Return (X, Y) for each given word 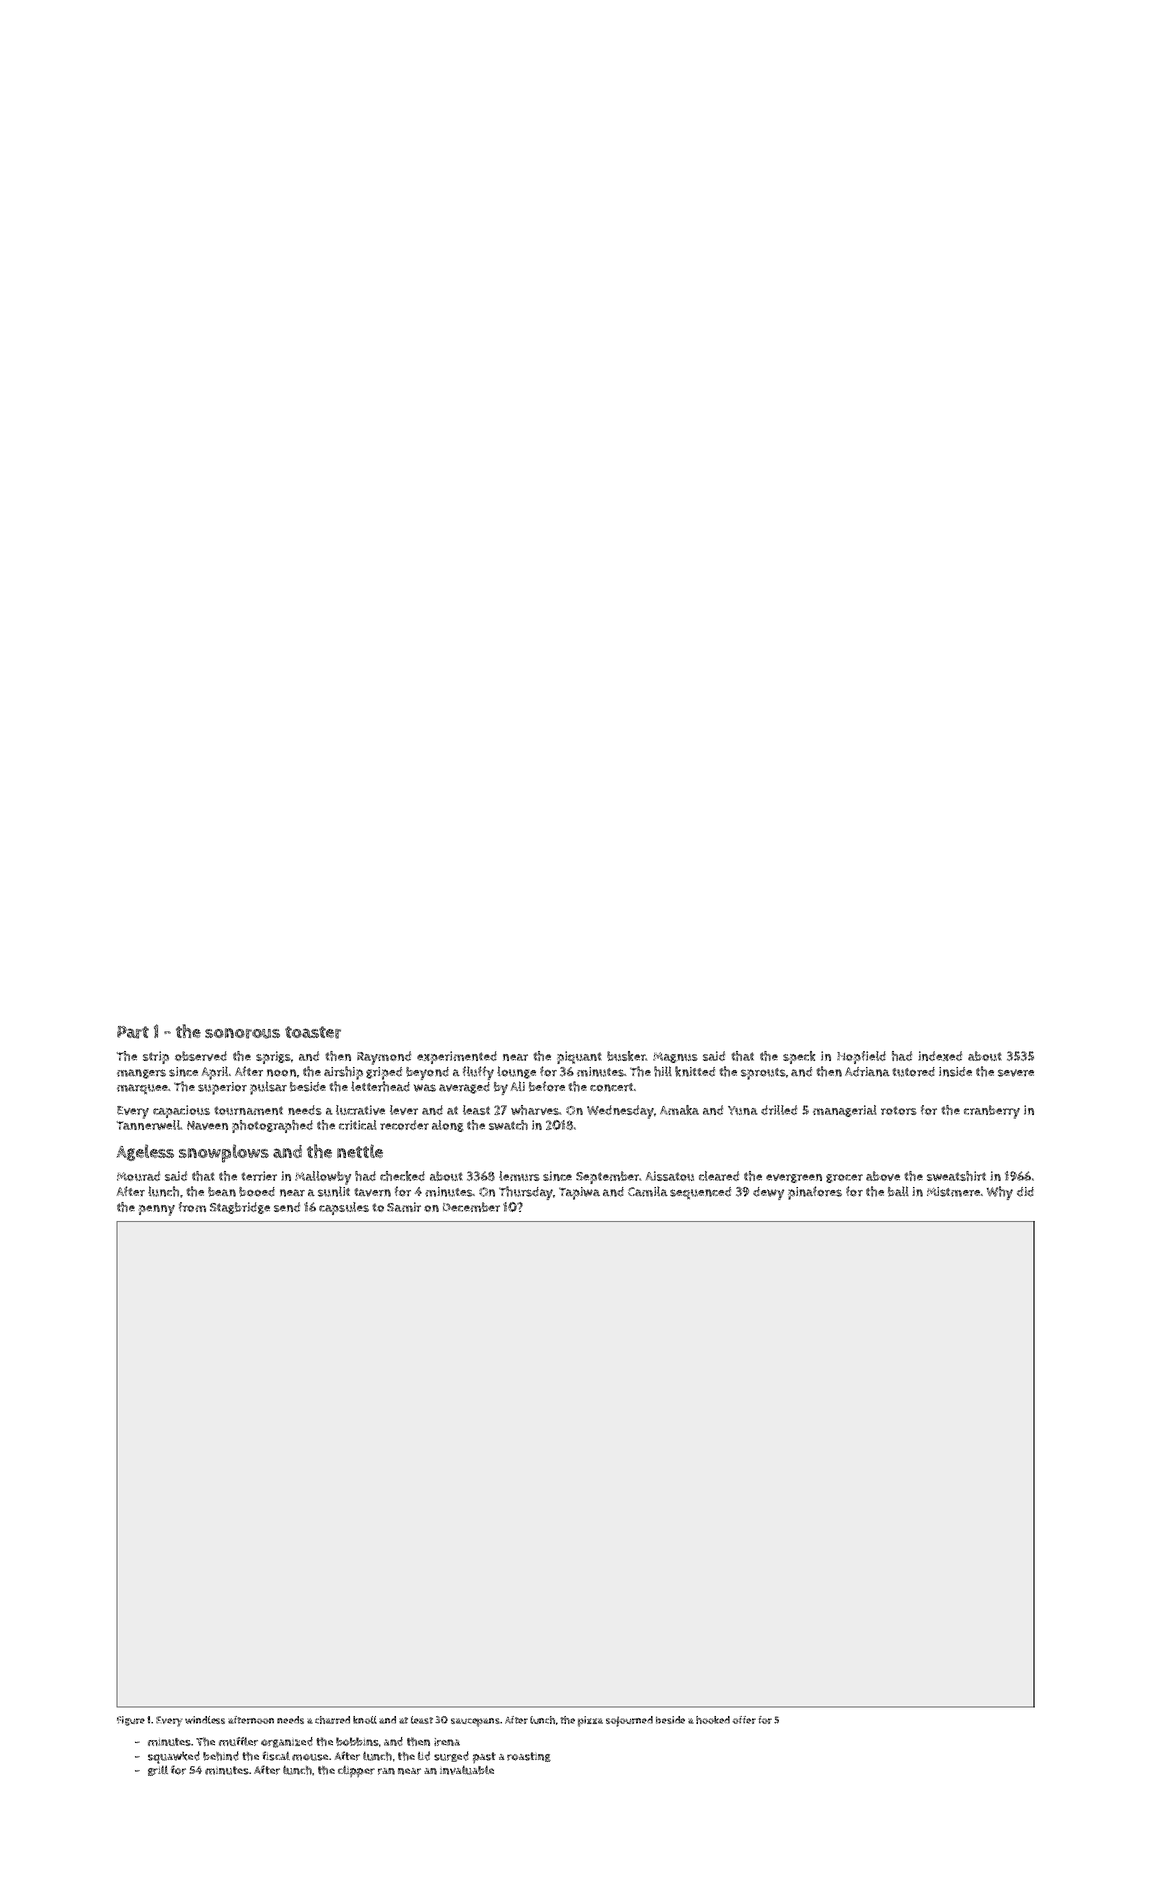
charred (332, 1720)
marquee (142, 1089)
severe (1016, 1073)
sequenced (700, 1193)
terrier (259, 1176)
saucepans (475, 1722)
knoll (365, 1720)
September (607, 1177)
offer (744, 1720)
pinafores (815, 1193)
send (287, 1207)
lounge (516, 1072)
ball (898, 1191)
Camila (648, 1191)
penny (156, 1210)
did (1025, 1192)
